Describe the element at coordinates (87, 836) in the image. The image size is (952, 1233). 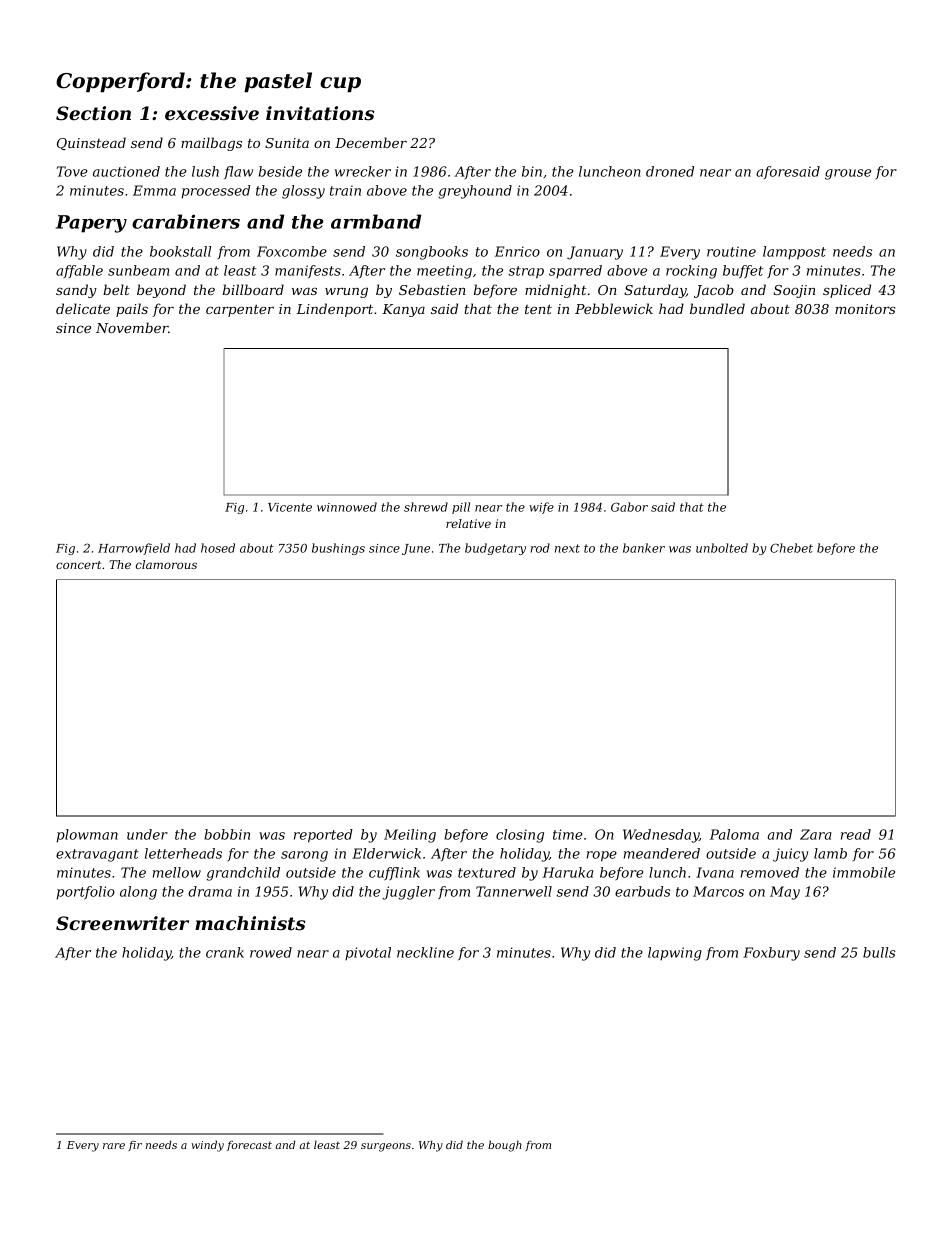
I see `plowman` at that location.
